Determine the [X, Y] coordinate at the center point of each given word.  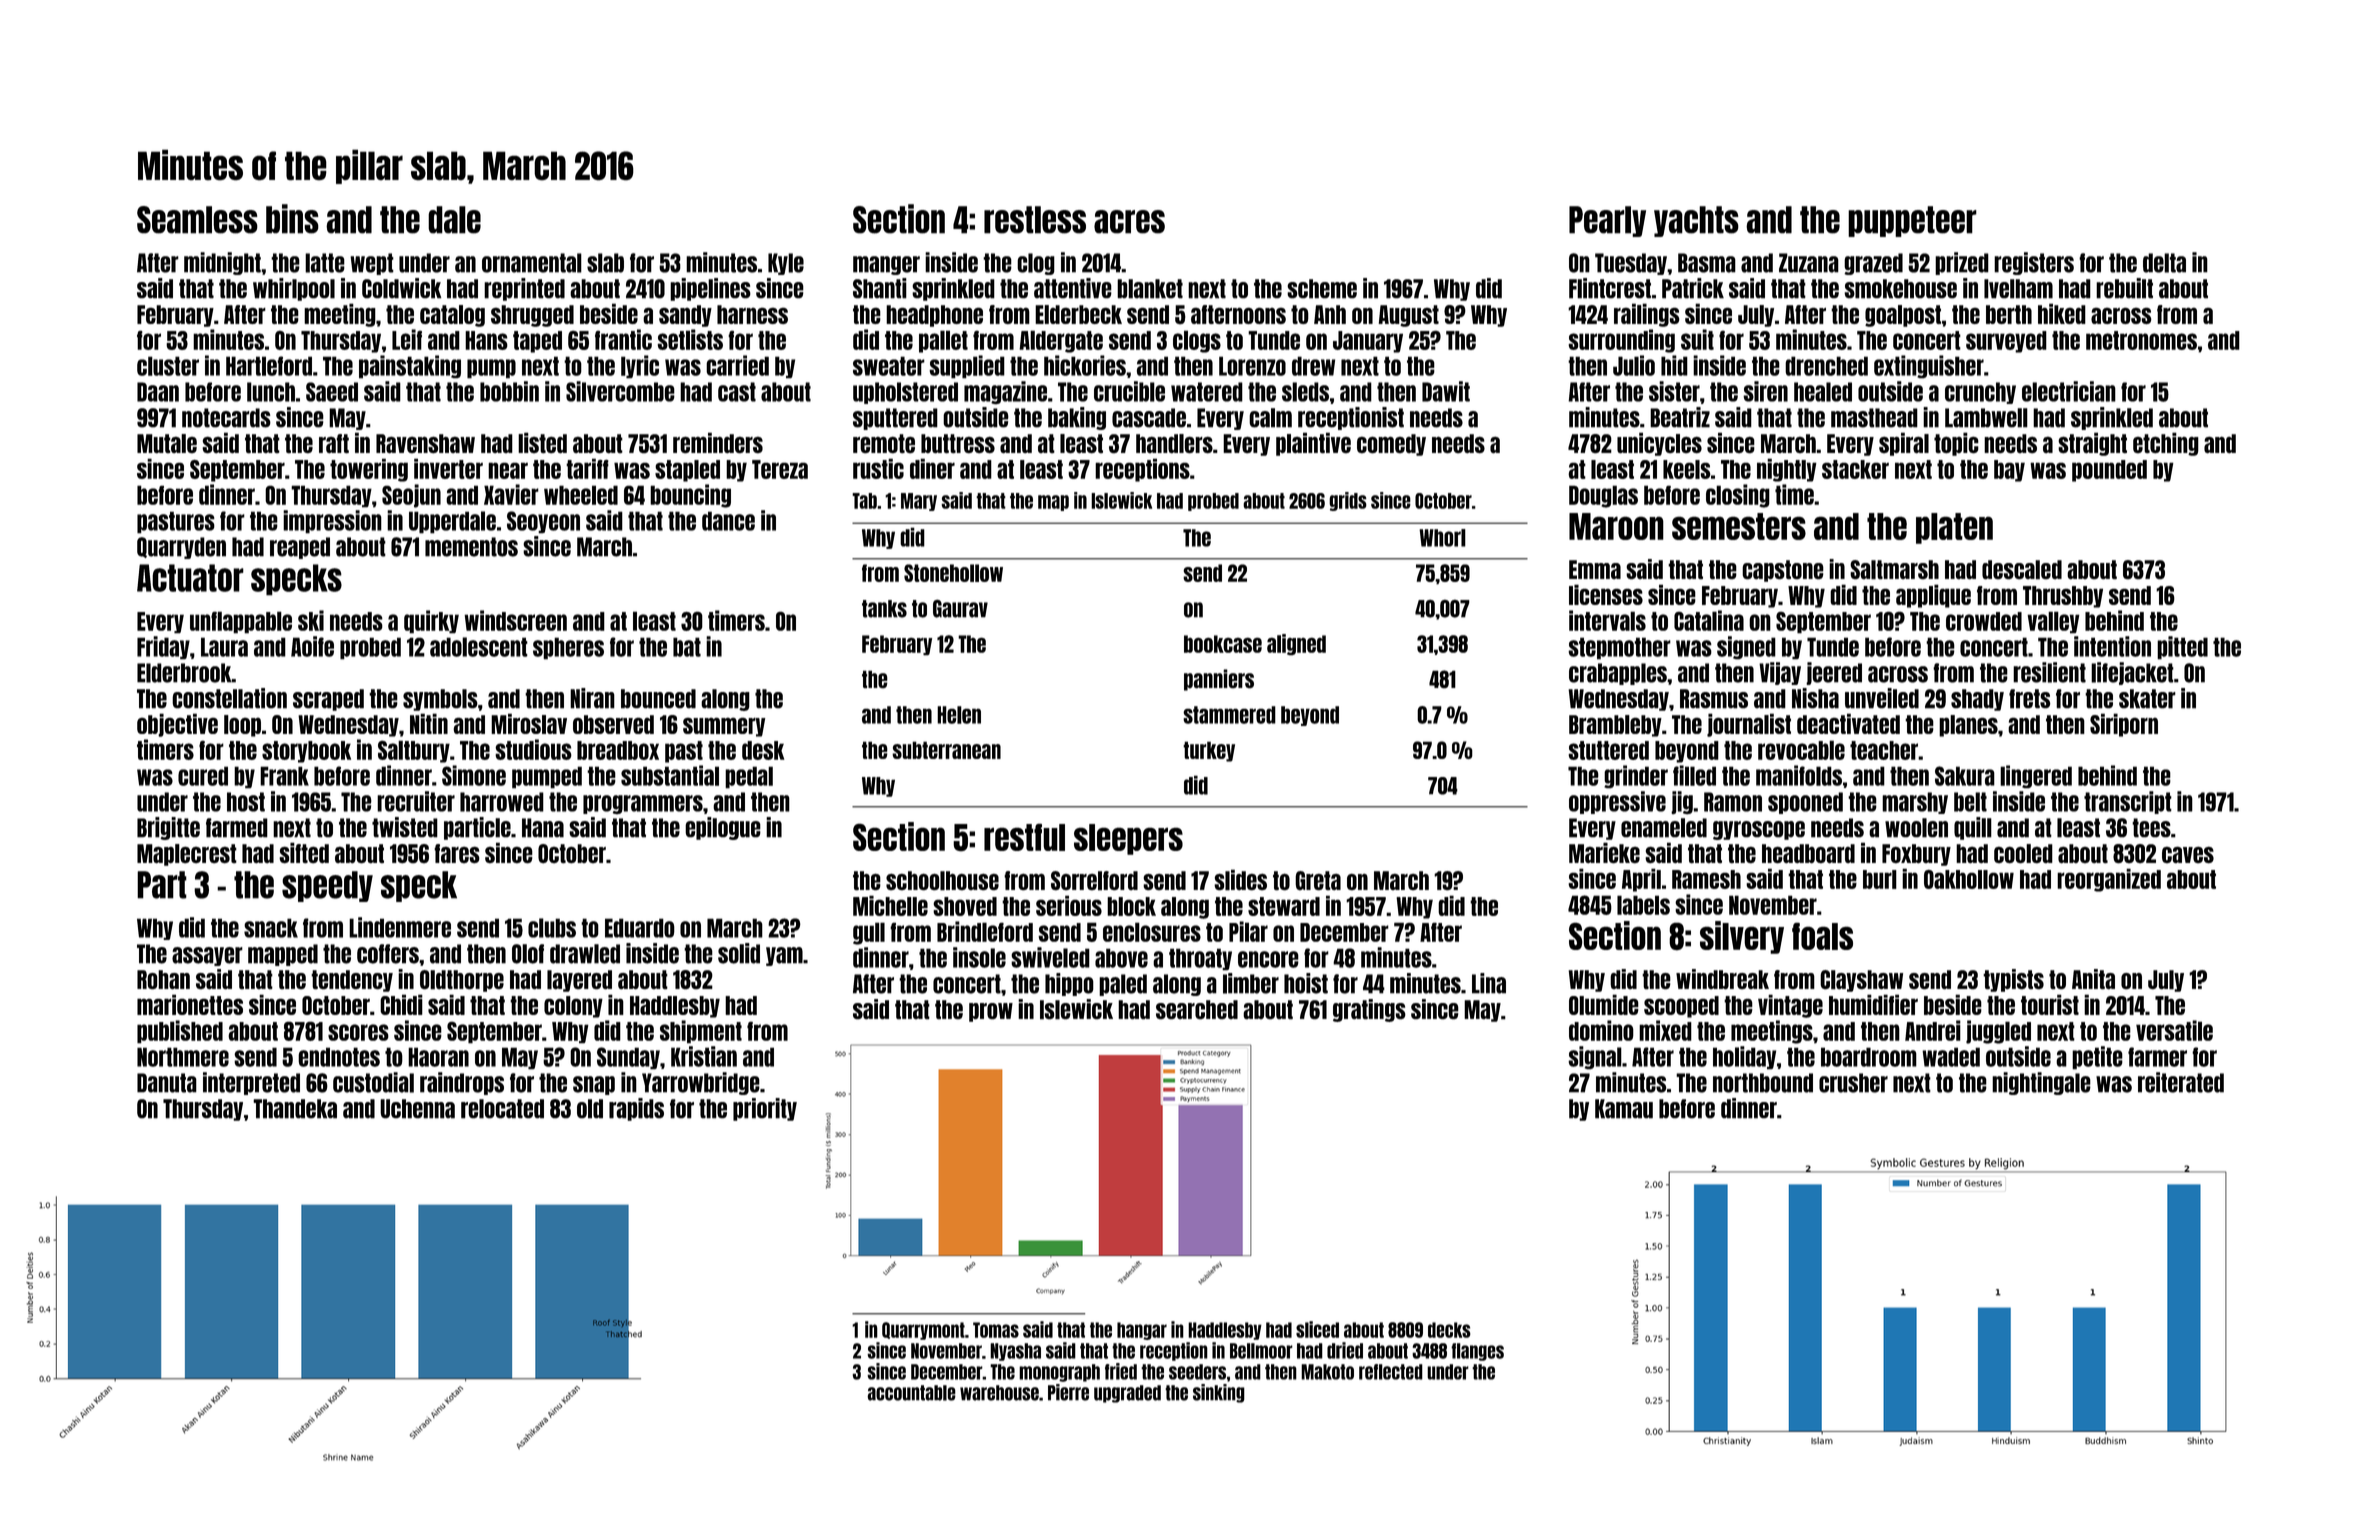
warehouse [999, 1393]
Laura [224, 647]
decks [1449, 1330]
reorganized [2109, 880]
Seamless [197, 220]
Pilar [1248, 931]
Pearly [1607, 221]
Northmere [183, 1057]
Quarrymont [923, 1331]
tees [2151, 828]
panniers [1219, 680]
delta [2164, 263]
